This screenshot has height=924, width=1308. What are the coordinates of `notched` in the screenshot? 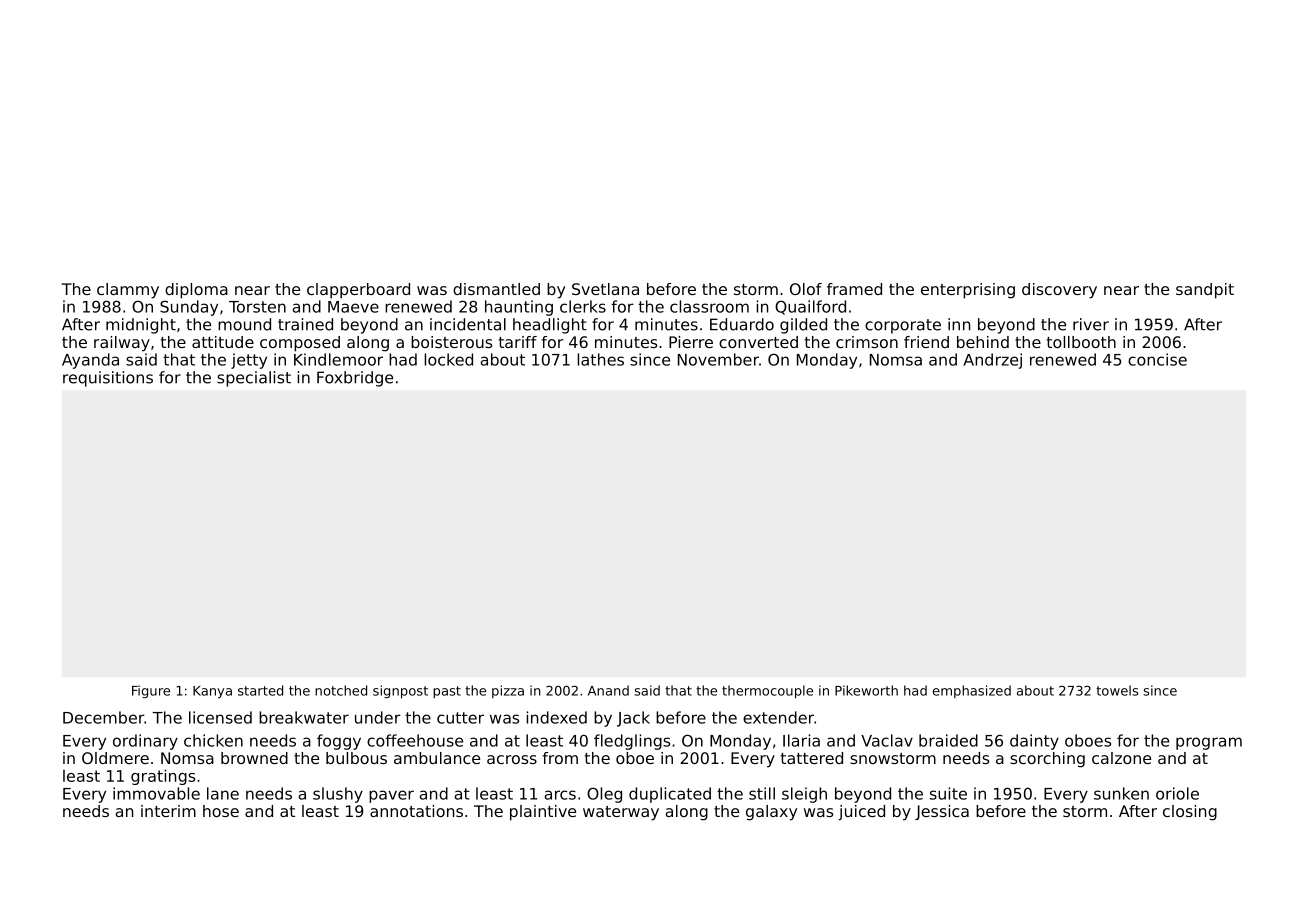 It's located at (341, 690).
